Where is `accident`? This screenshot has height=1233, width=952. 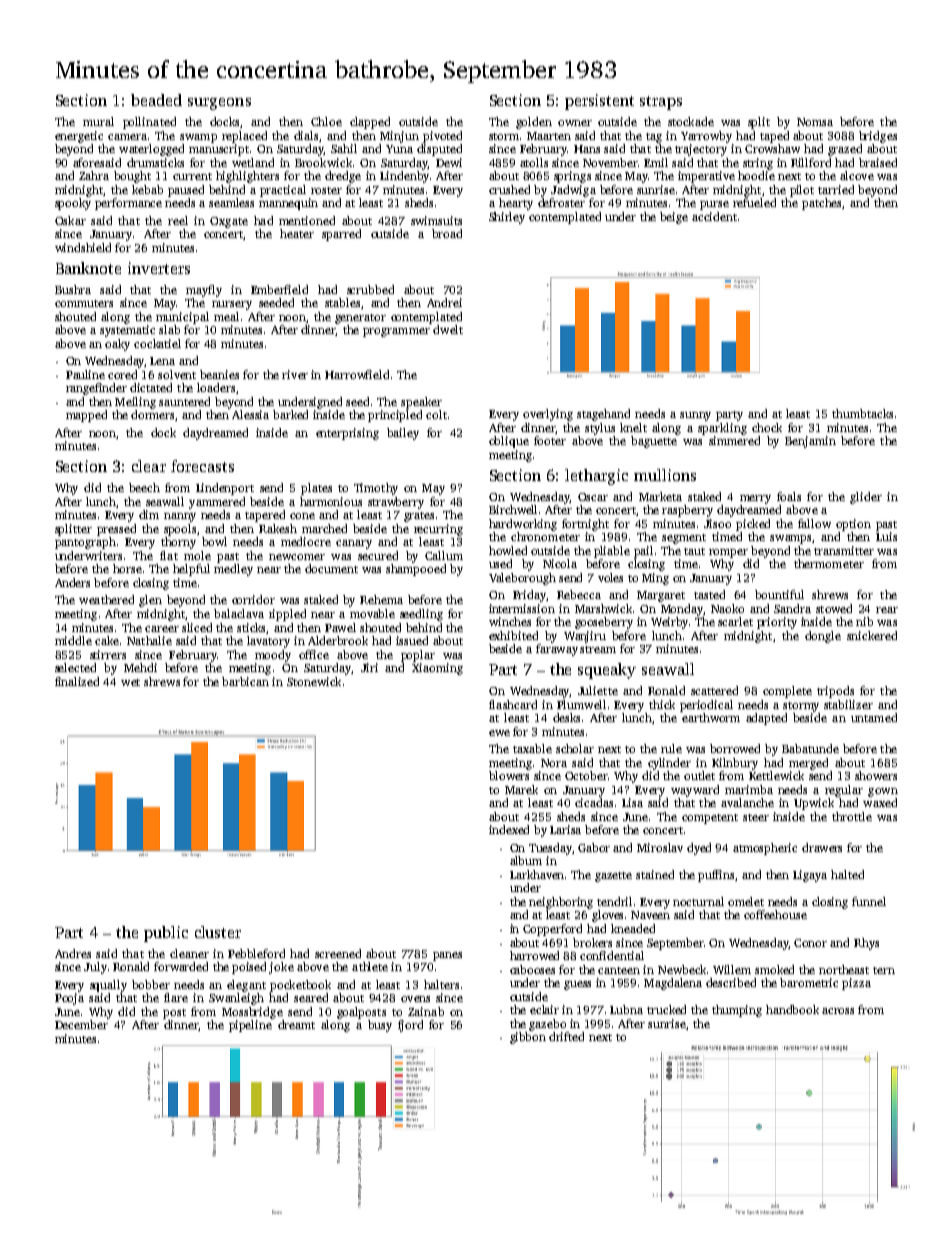
accident is located at coordinates (714, 216).
